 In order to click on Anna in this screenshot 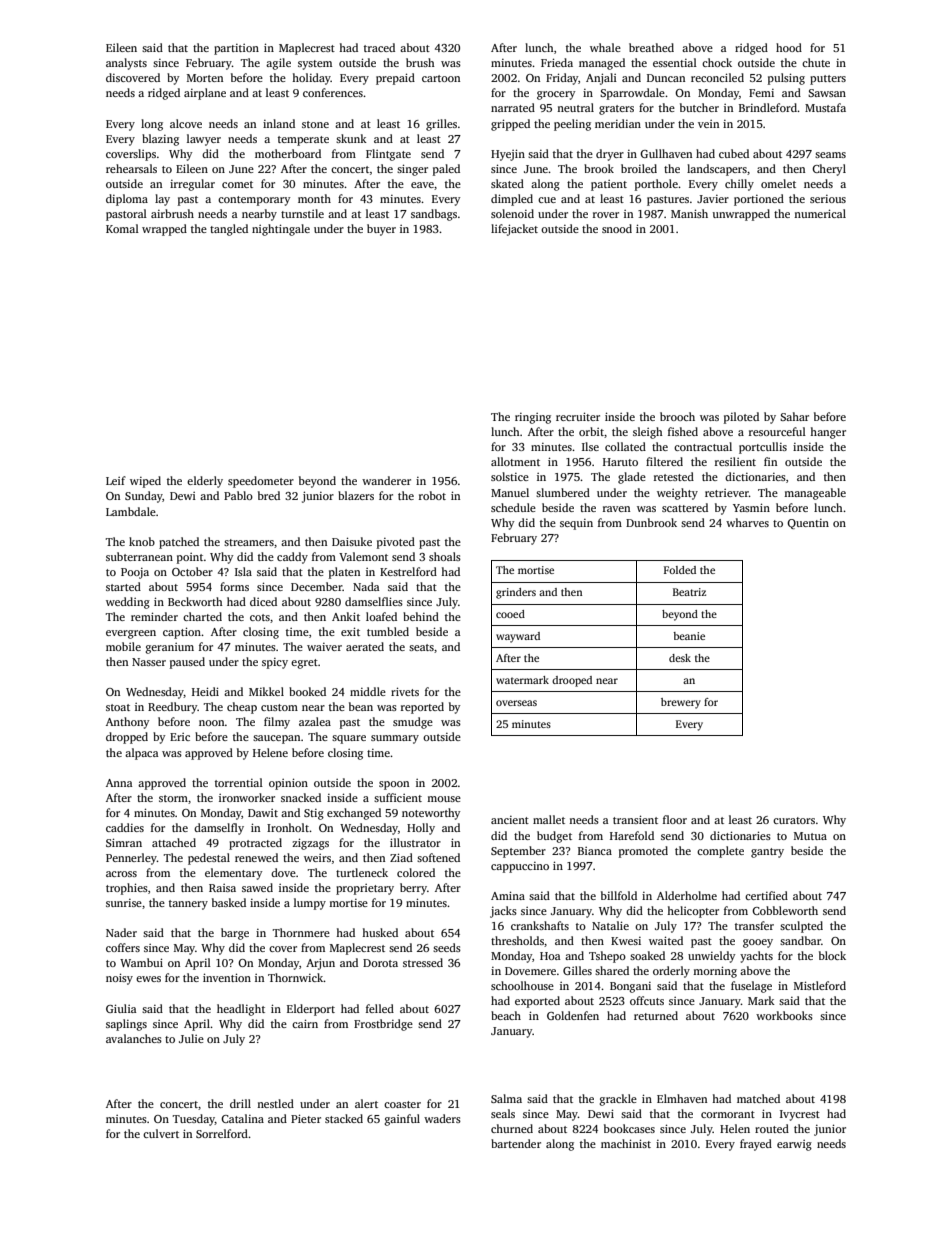, I will do `click(119, 783)`.
